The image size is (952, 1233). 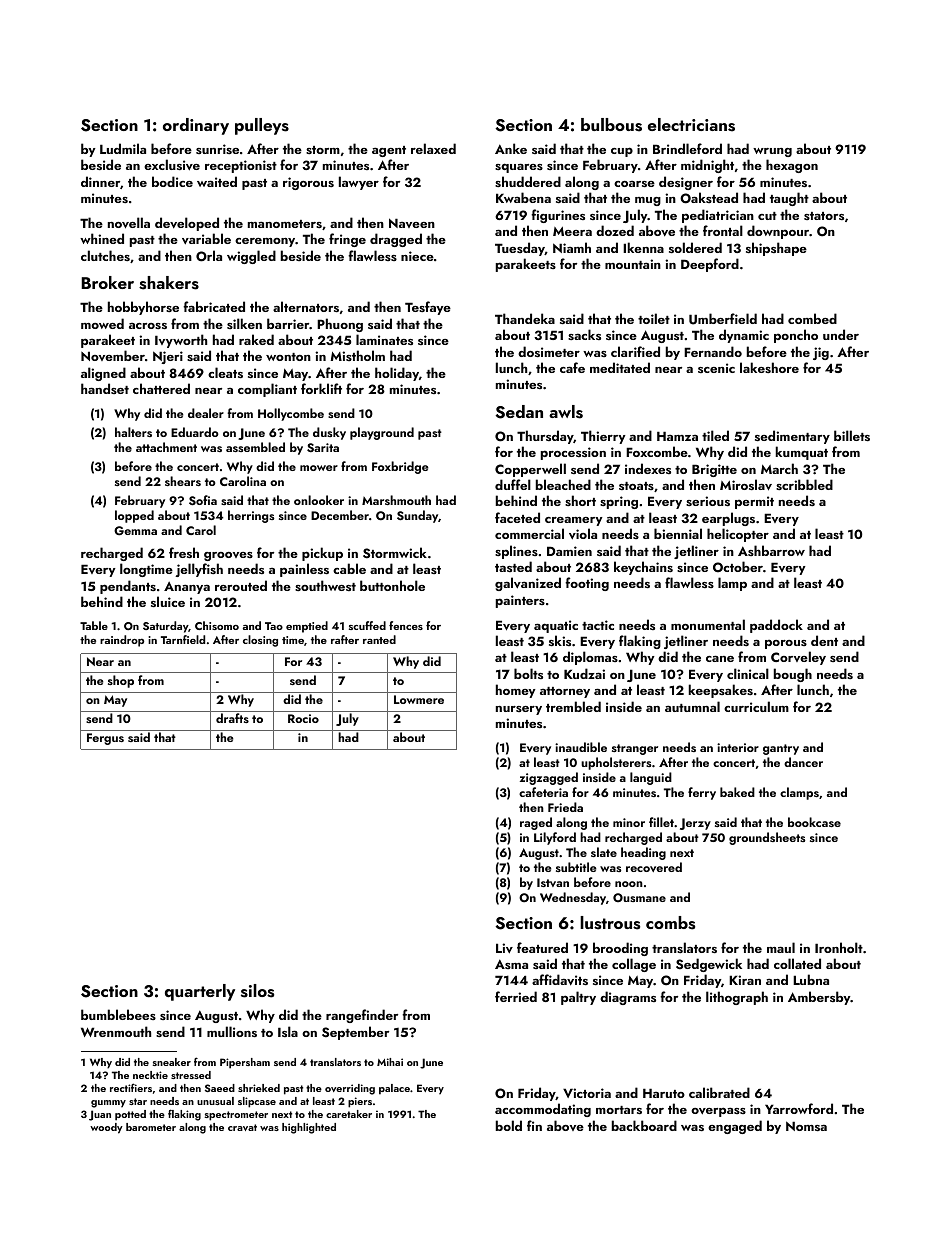 I want to click on raged, so click(x=536, y=823).
